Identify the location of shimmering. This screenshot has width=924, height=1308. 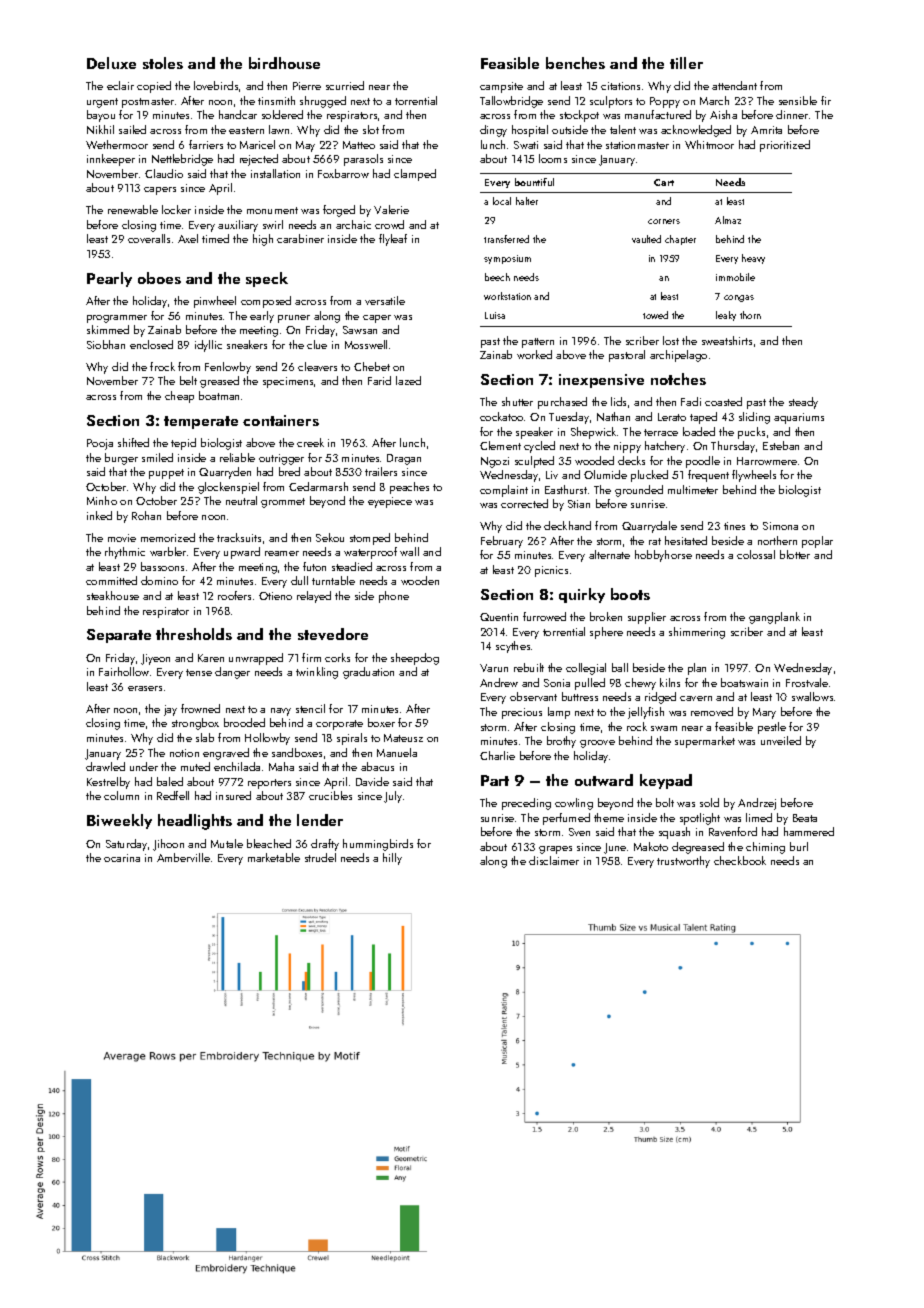
(697, 633).
